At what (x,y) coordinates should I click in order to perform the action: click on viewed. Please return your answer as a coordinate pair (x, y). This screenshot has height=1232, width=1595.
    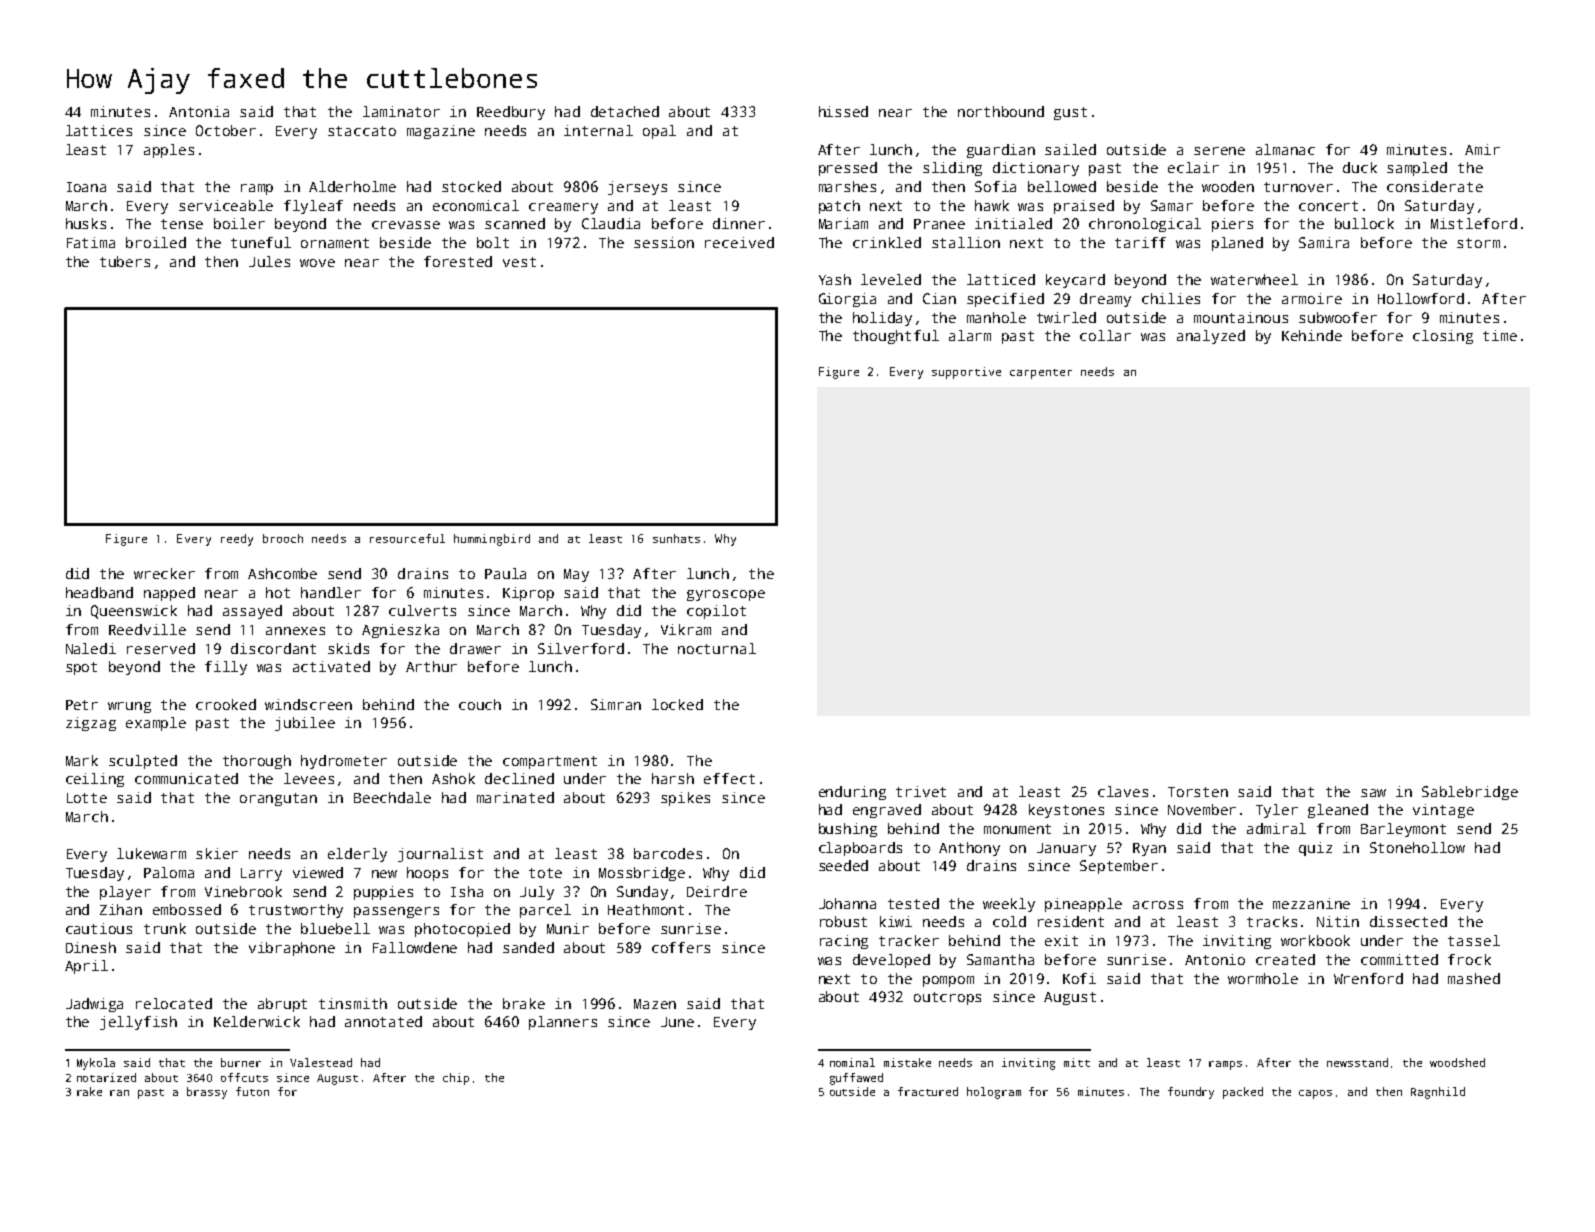
    Looking at the image, I should click on (318, 872).
